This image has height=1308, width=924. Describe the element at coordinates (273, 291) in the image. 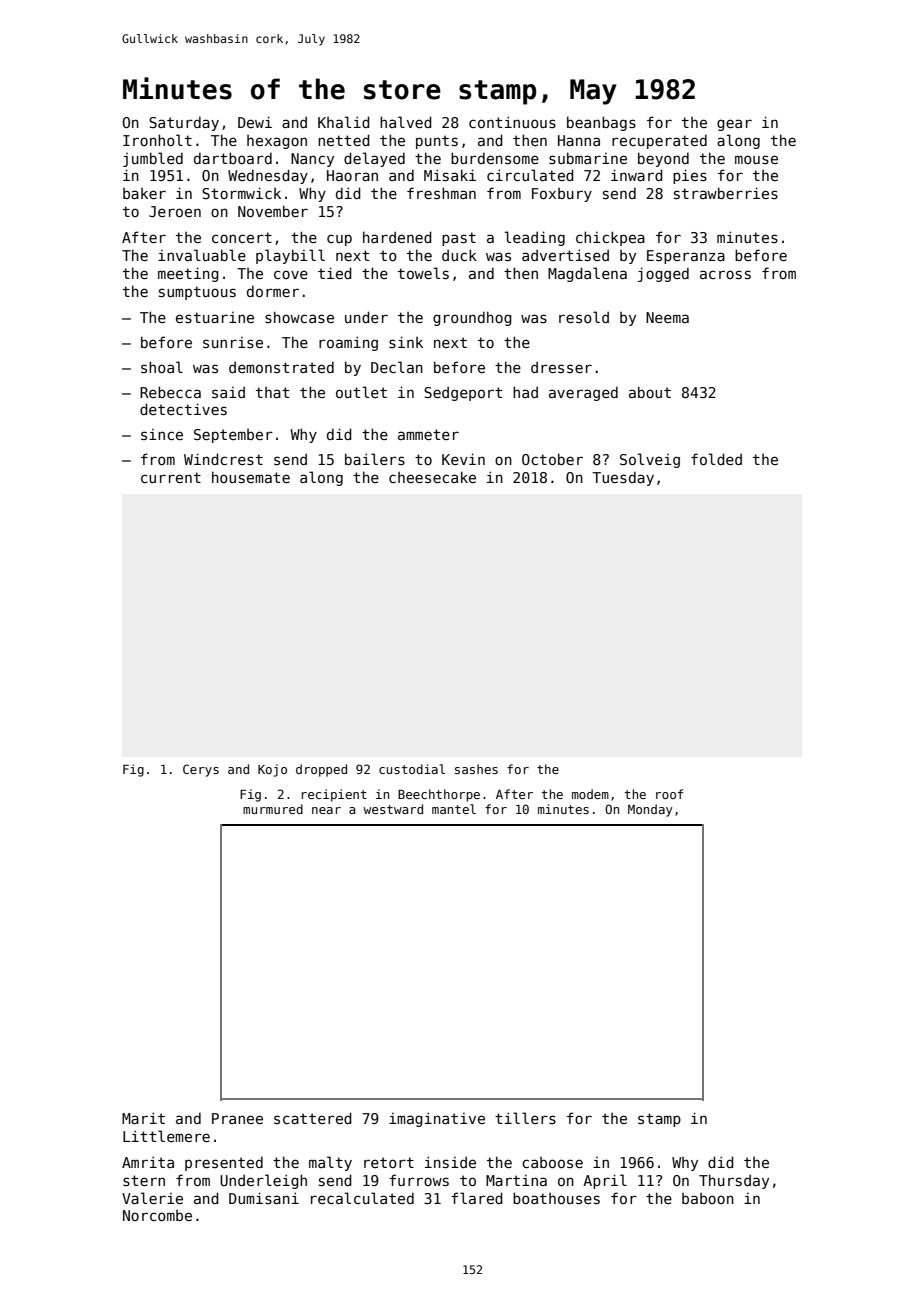

I see `dormer` at that location.
